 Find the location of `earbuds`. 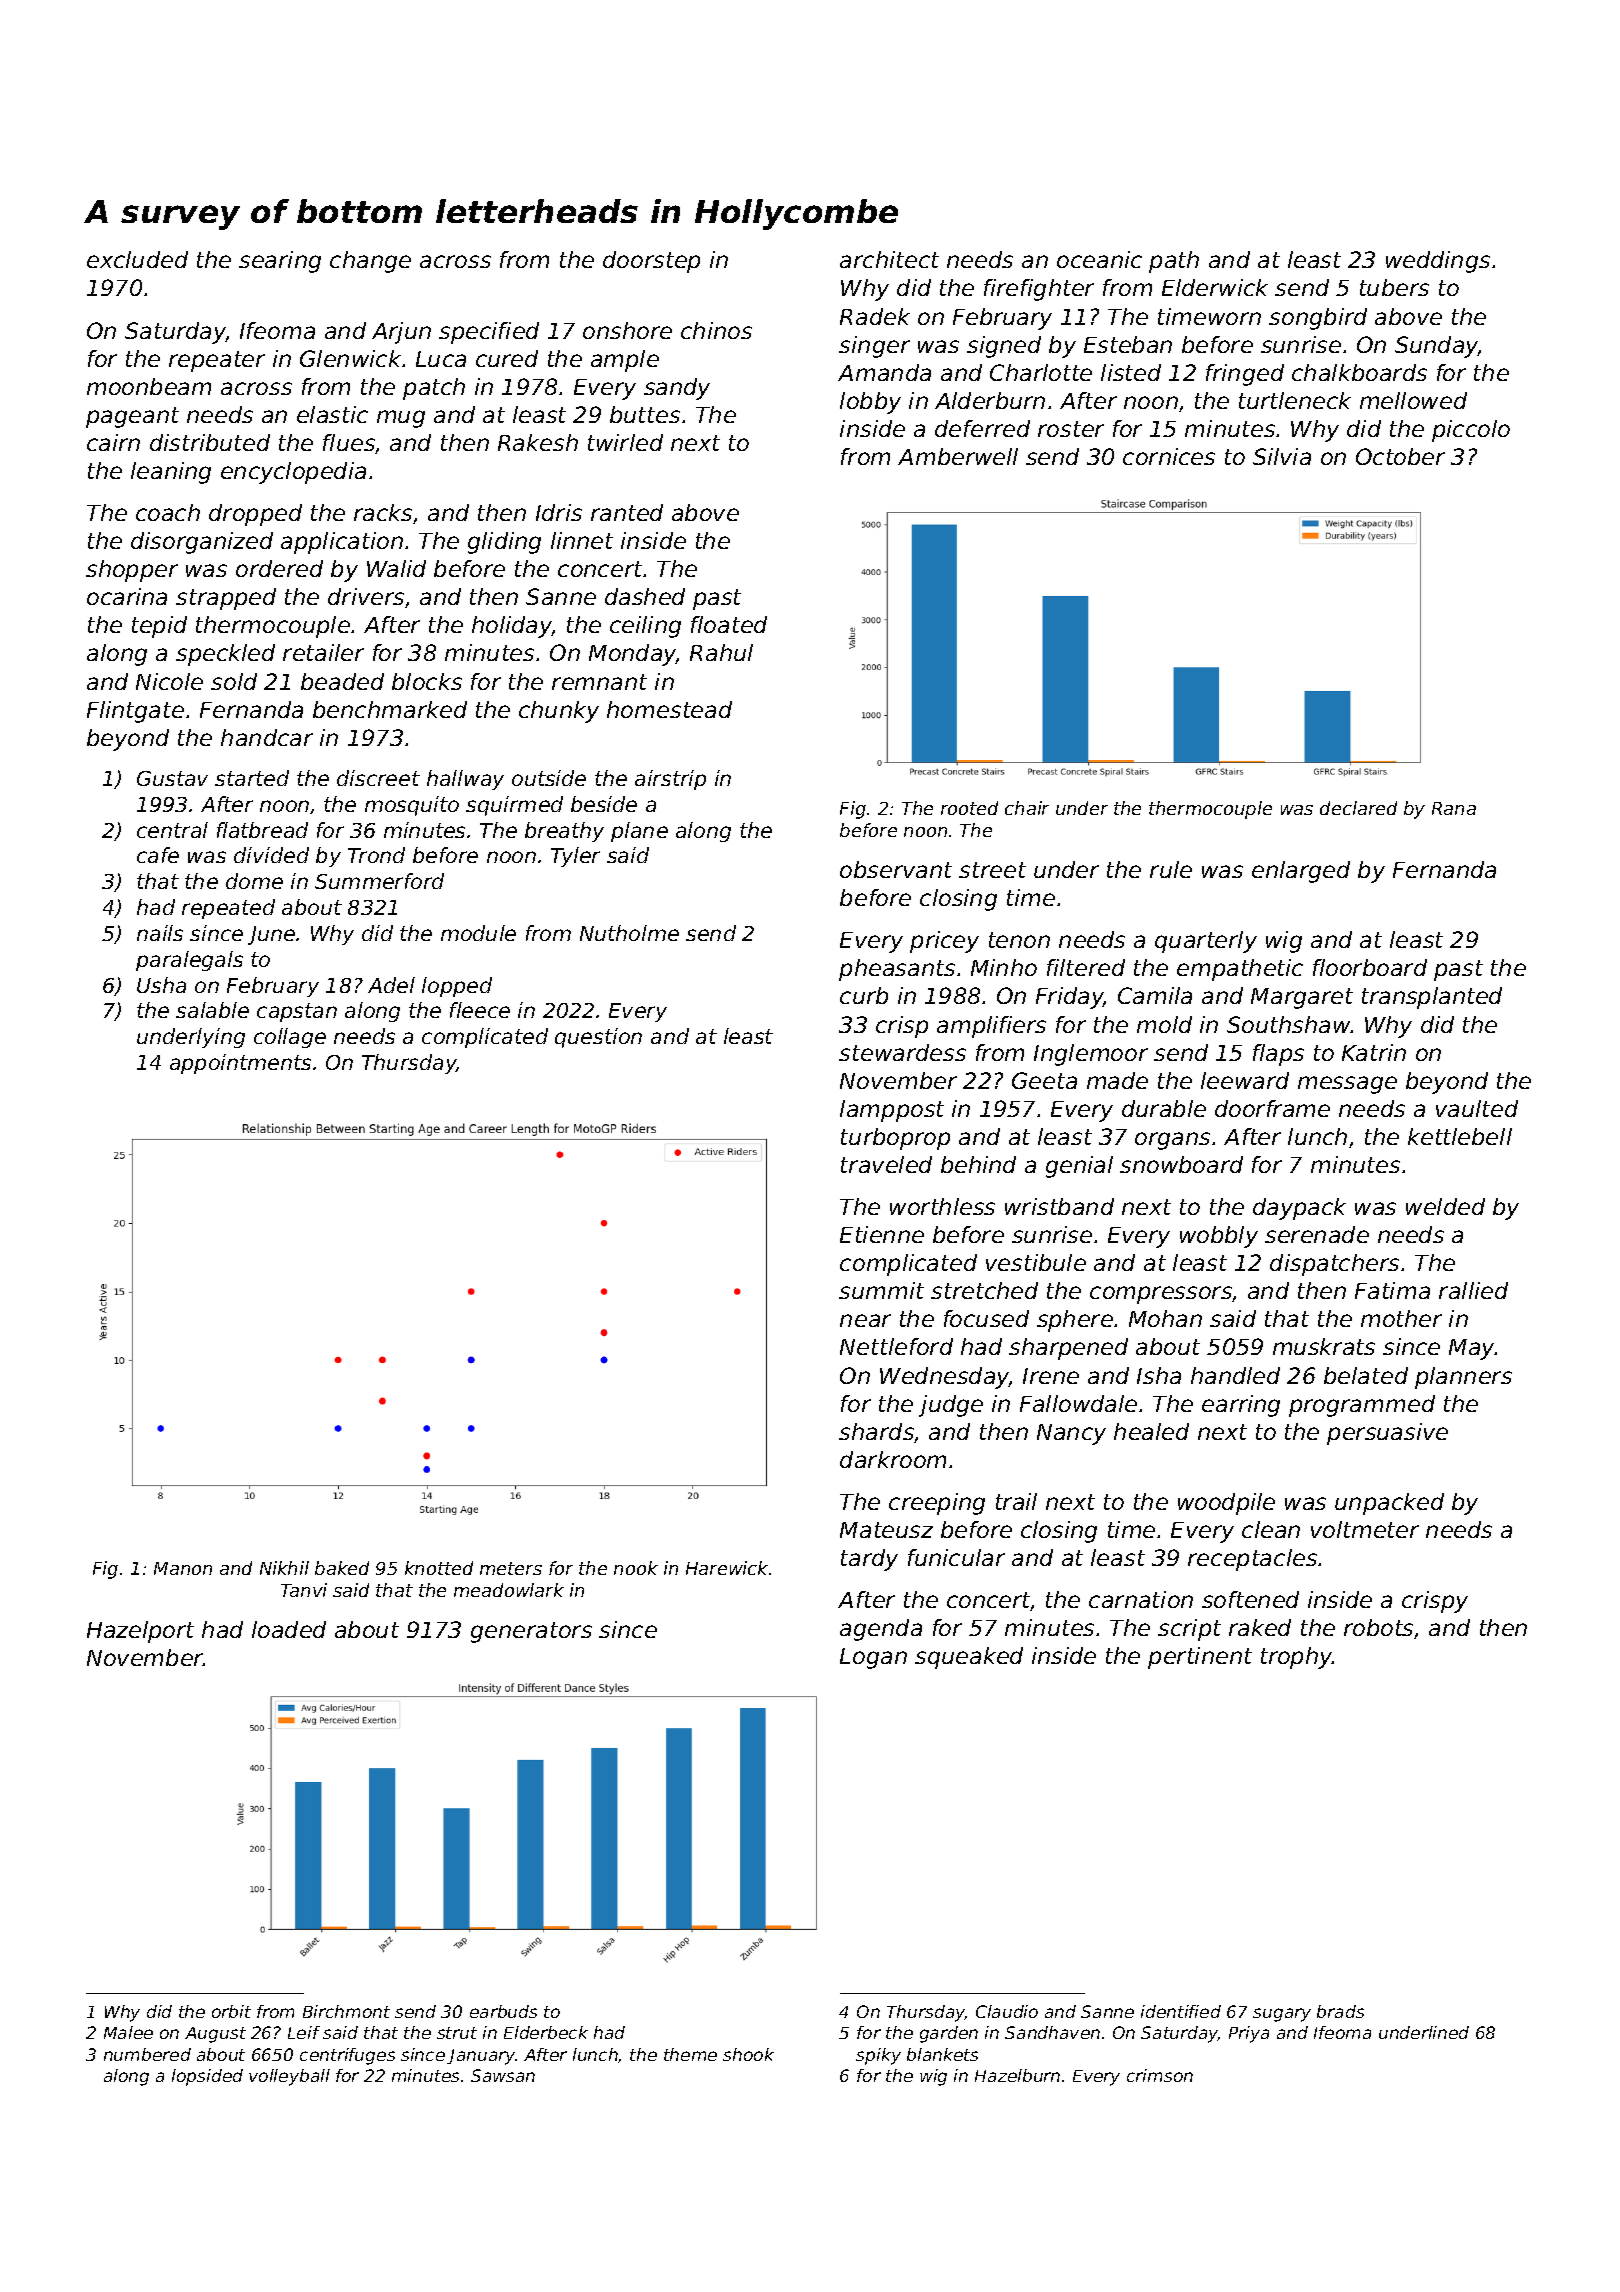

earbuds is located at coordinates (503, 2011).
